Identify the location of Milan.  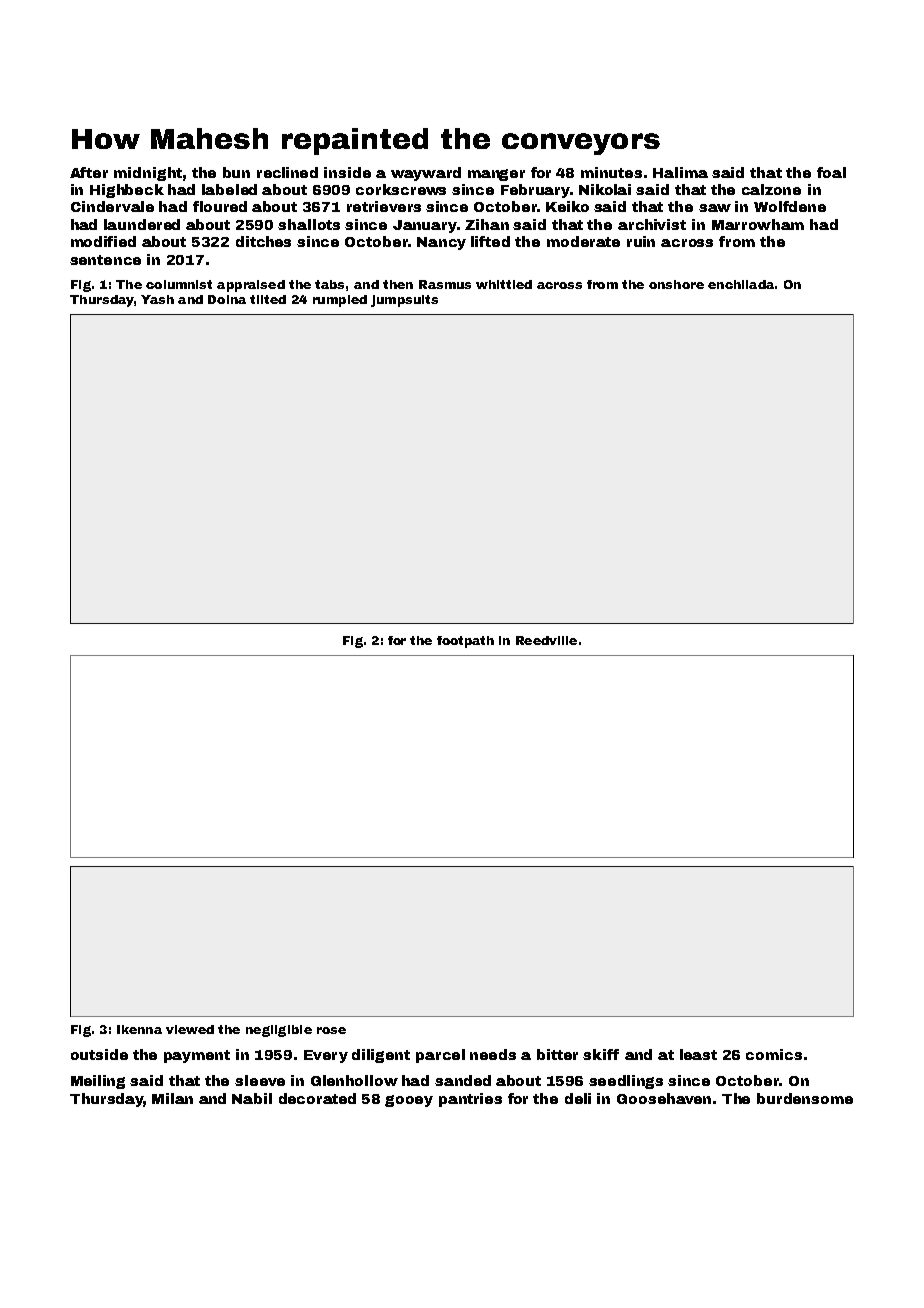
(172, 1098).
